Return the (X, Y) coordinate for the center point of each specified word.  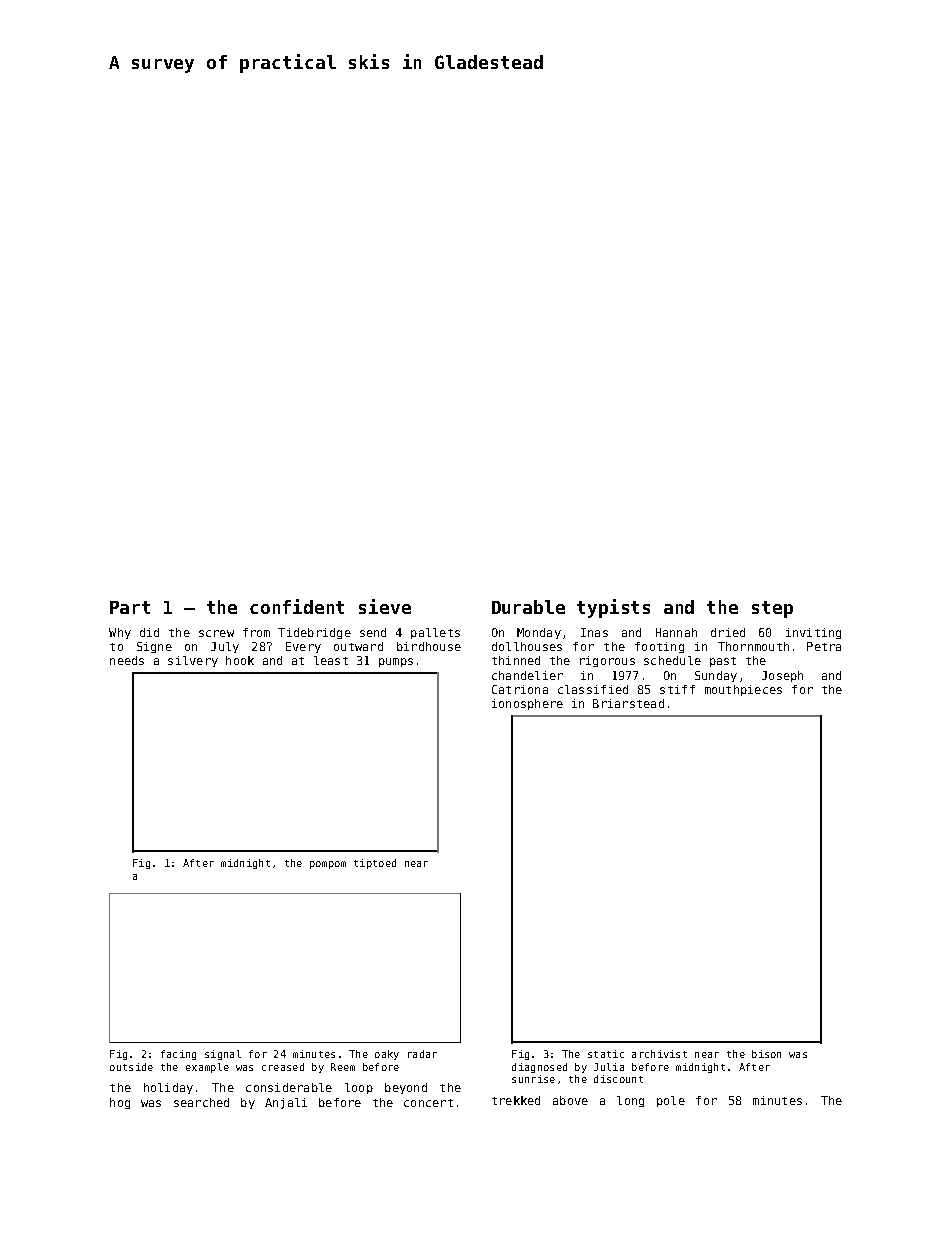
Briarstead (628, 703)
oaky (387, 1055)
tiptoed (375, 864)
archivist (659, 1054)
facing (178, 1055)
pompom (328, 865)
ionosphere (527, 704)
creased (283, 1067)
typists (613, 608)
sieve (385, 606)
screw (216, 633)
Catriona (520, 689)
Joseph (782, 676)
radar (422, 1054)
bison (766, 1054)
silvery (193, 661)
